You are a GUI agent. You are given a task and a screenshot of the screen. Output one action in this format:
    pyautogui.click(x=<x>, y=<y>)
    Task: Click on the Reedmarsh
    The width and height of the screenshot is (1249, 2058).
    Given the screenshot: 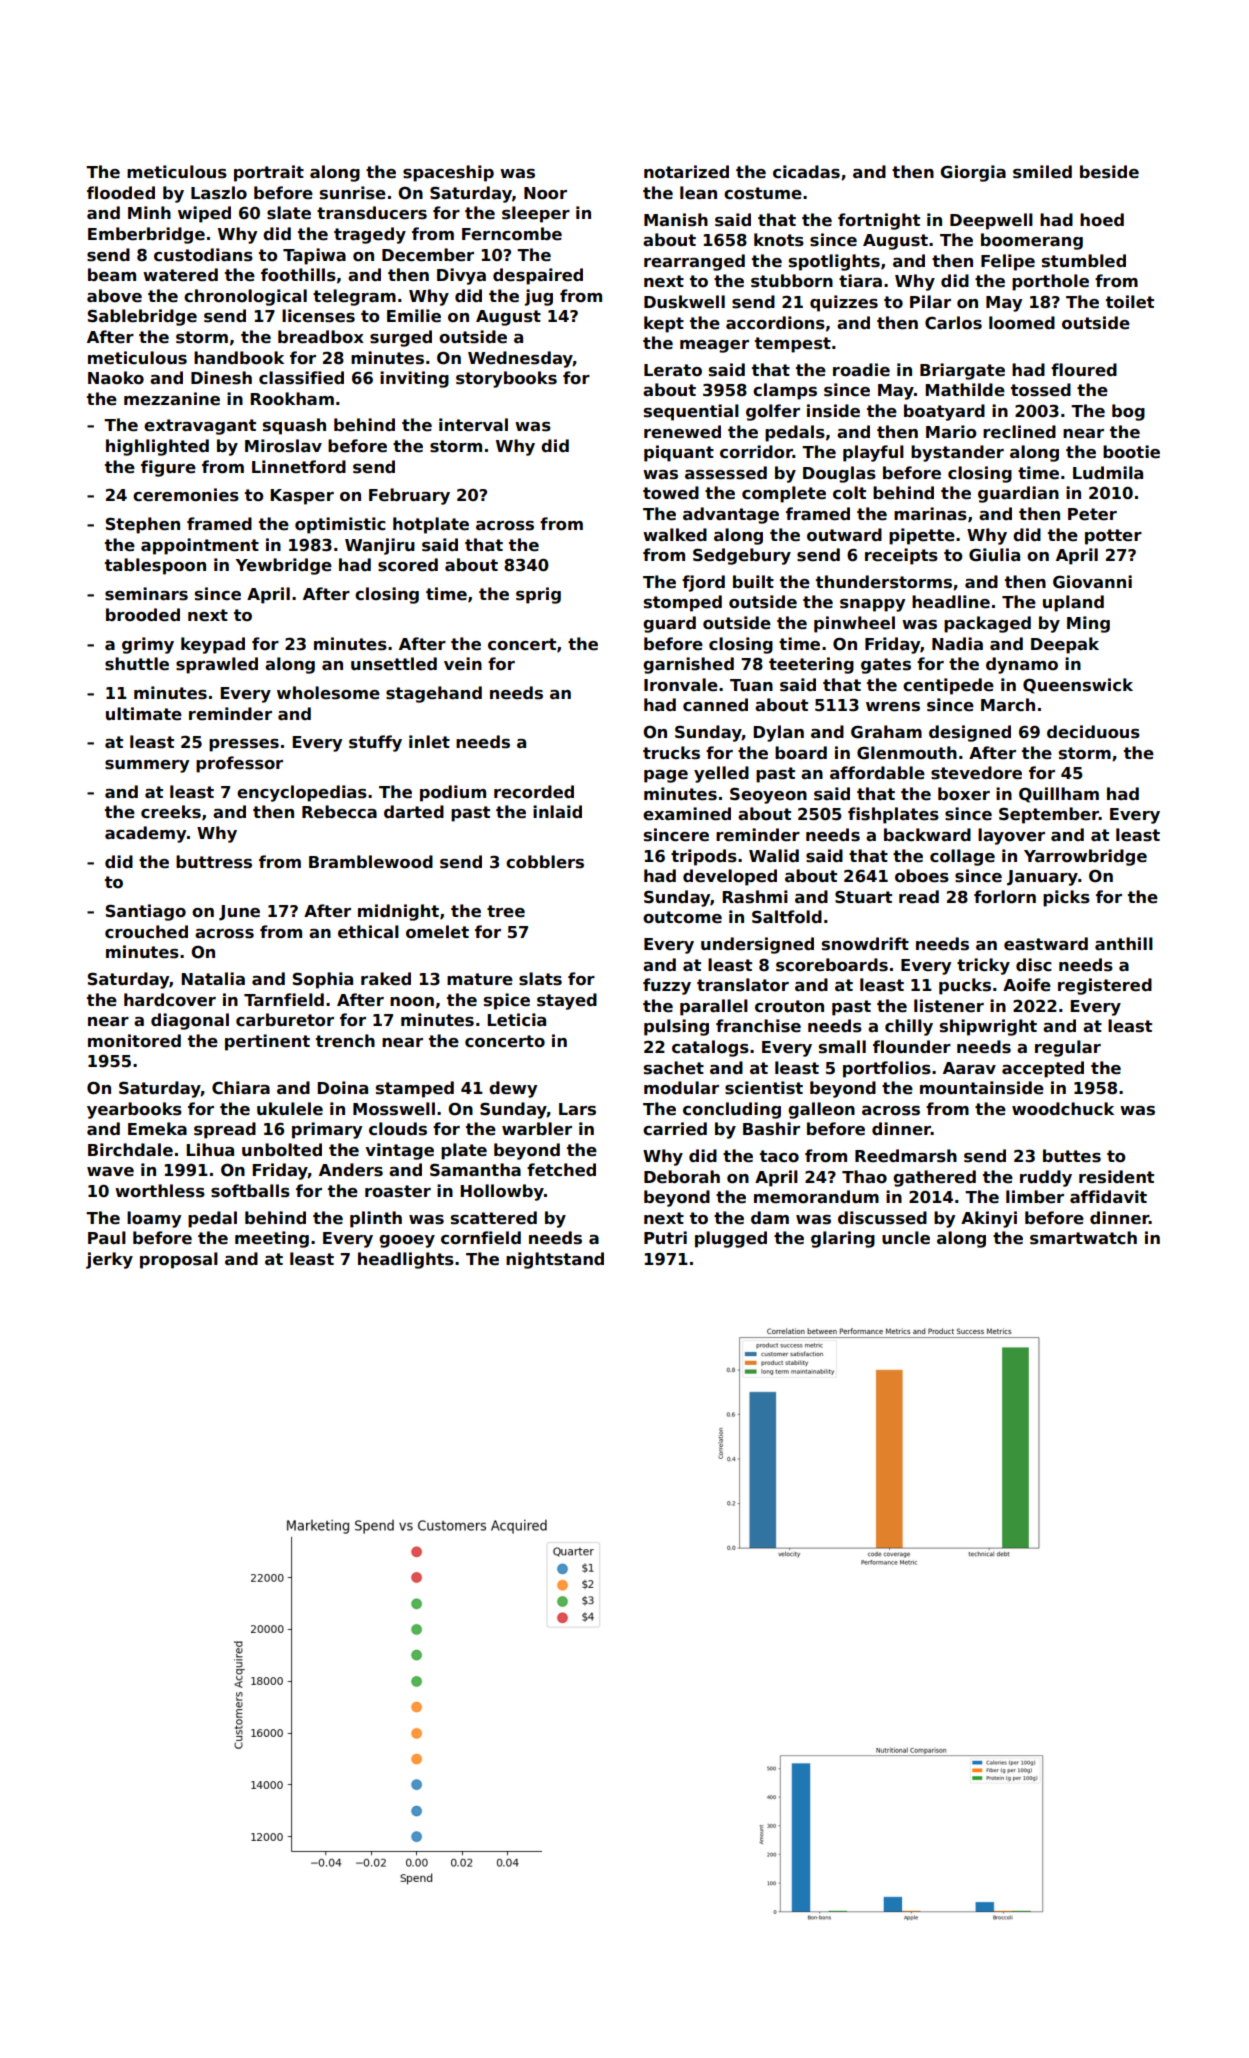 What is the action you would take?
    pyautogui.click(x=906, y=1156)
